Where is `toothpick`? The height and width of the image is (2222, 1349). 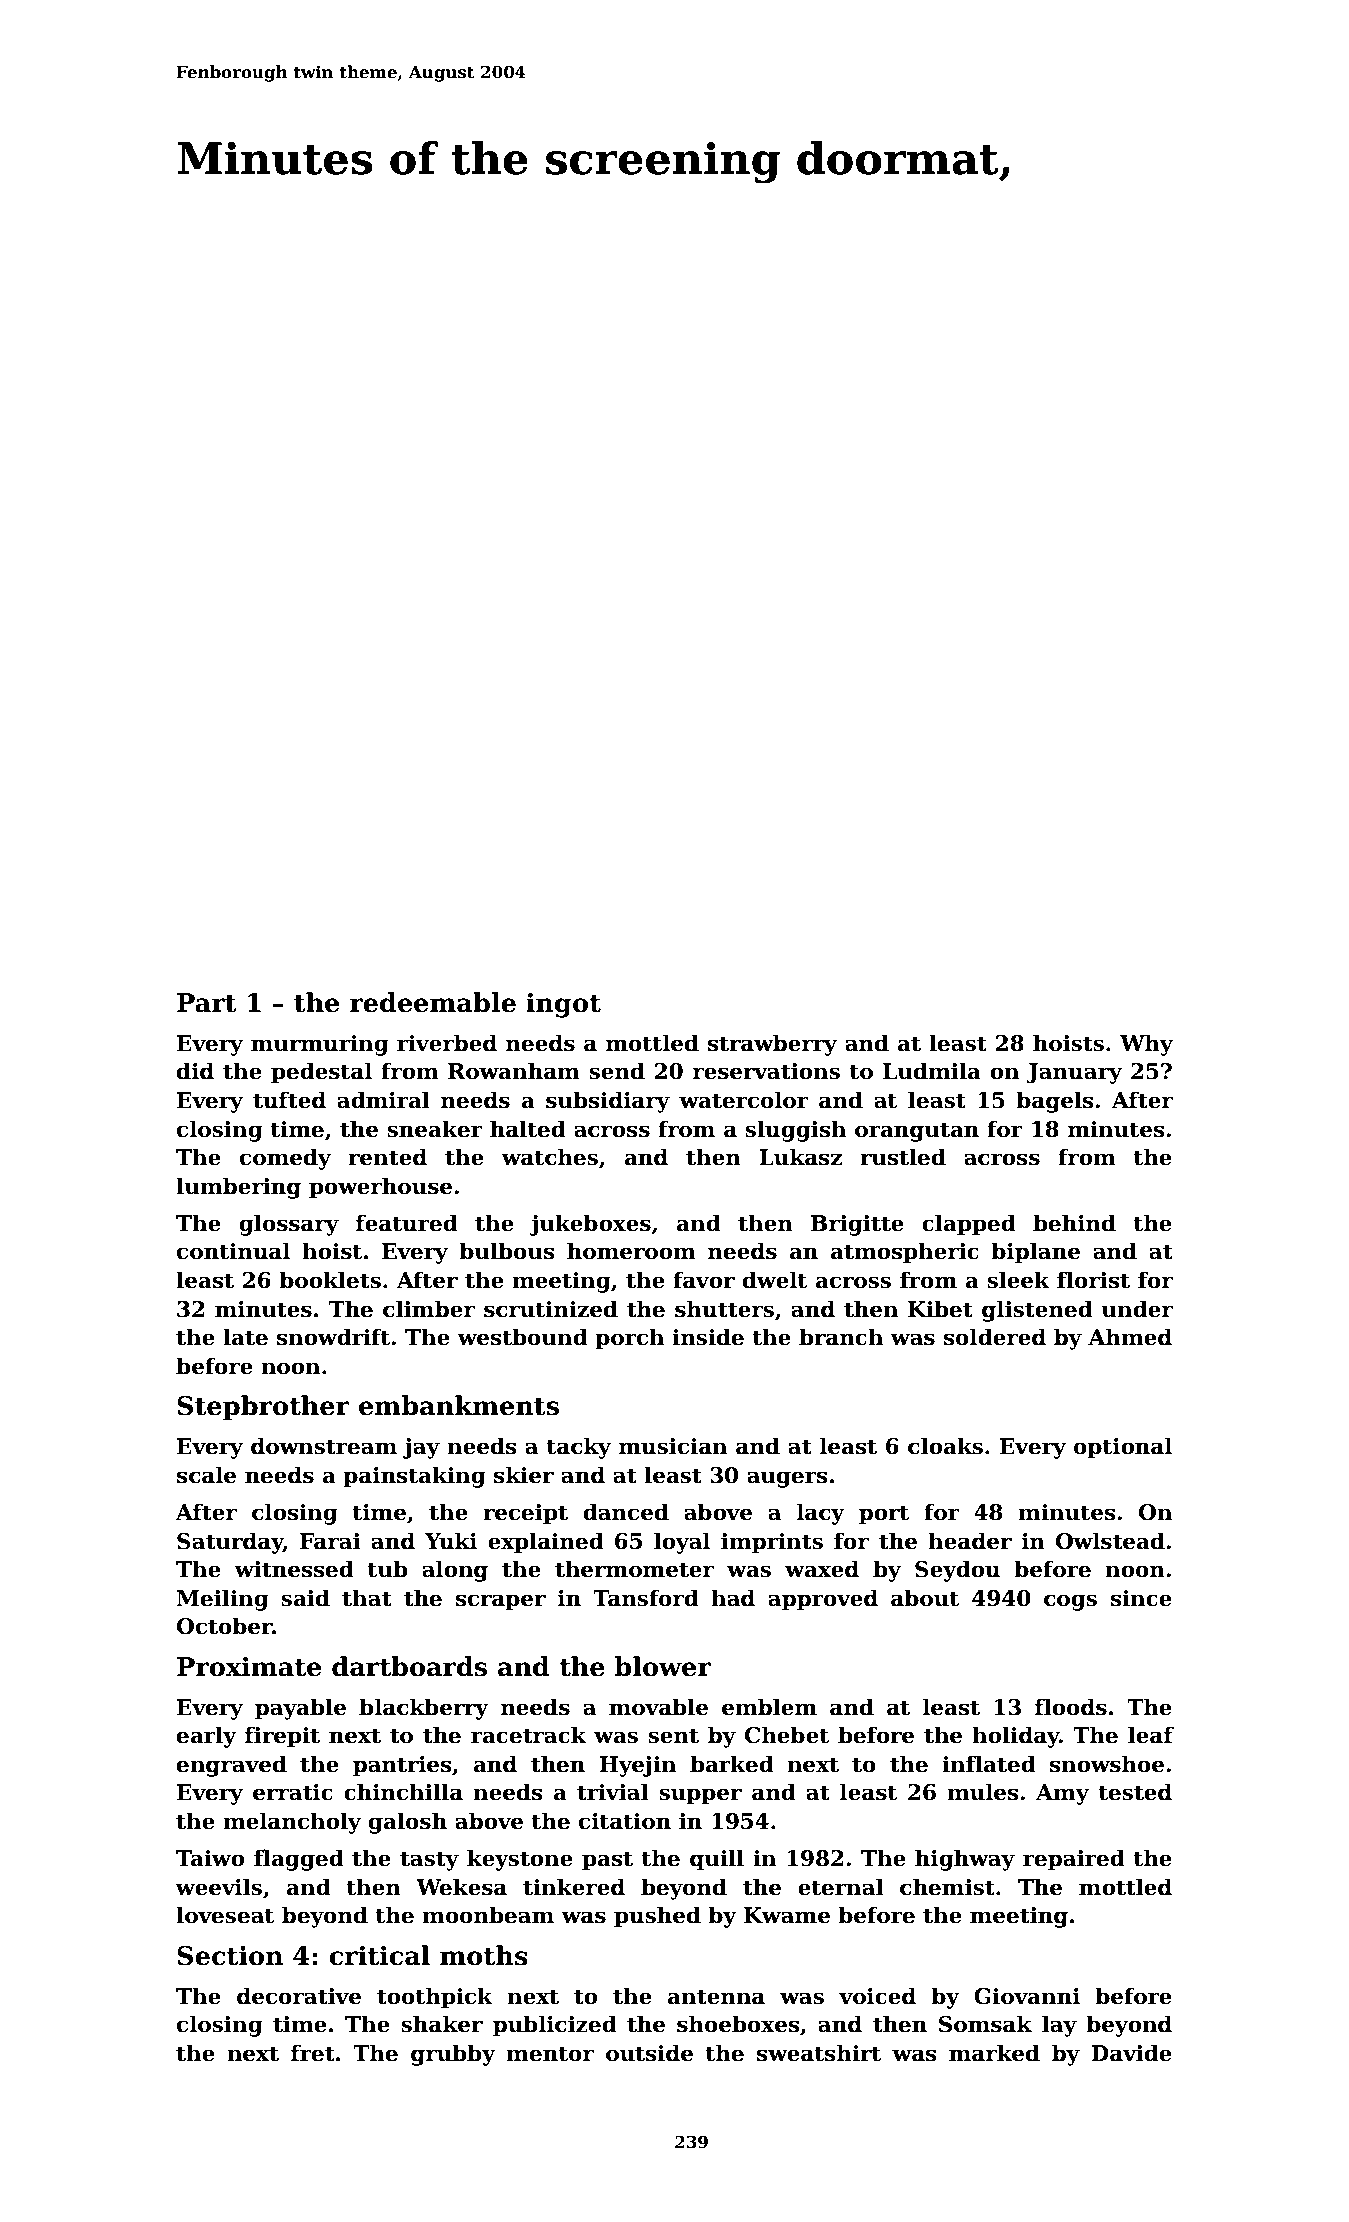
toothpick is located at coordinates (435, 1998).
